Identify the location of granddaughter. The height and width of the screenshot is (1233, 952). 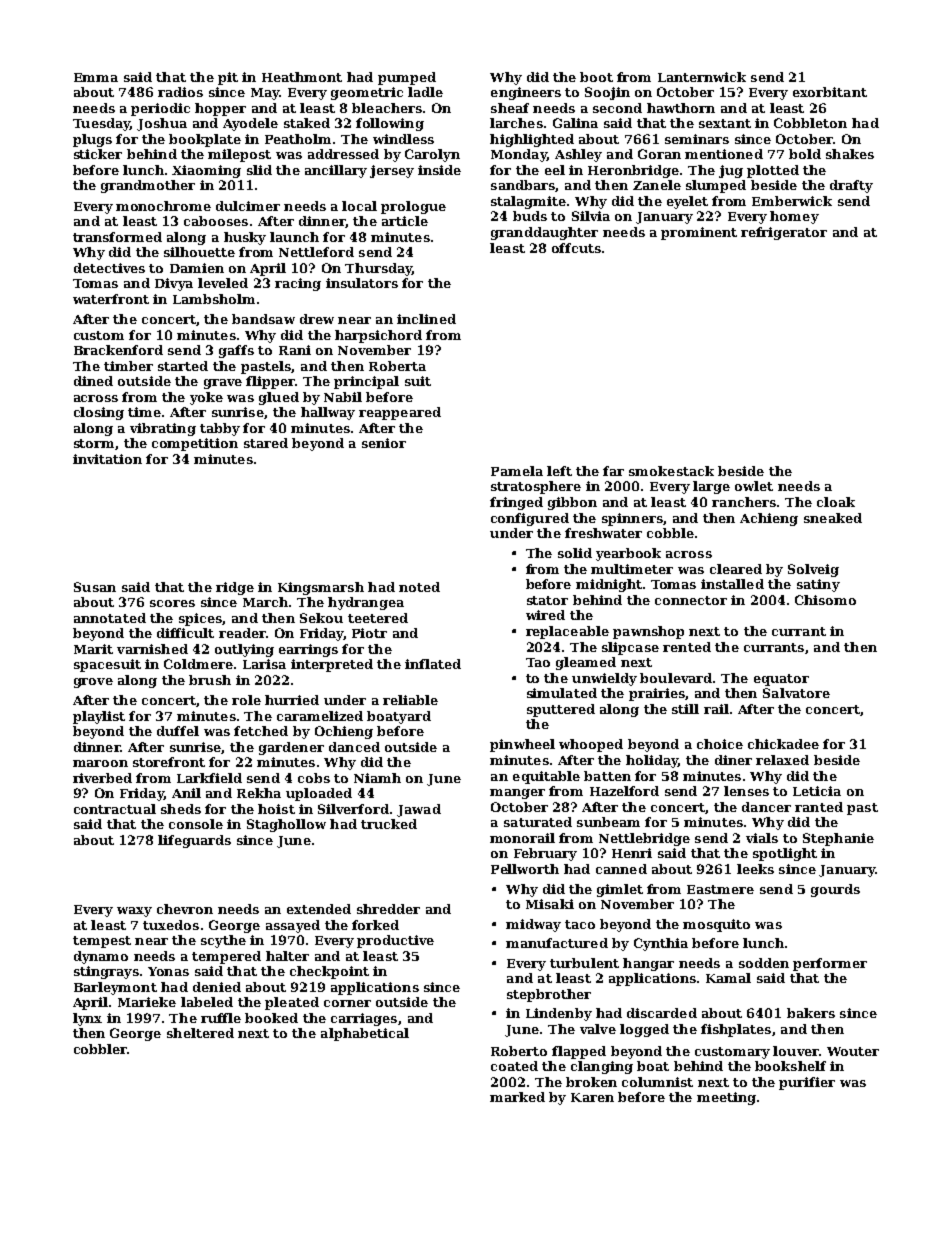
(544, 233).
